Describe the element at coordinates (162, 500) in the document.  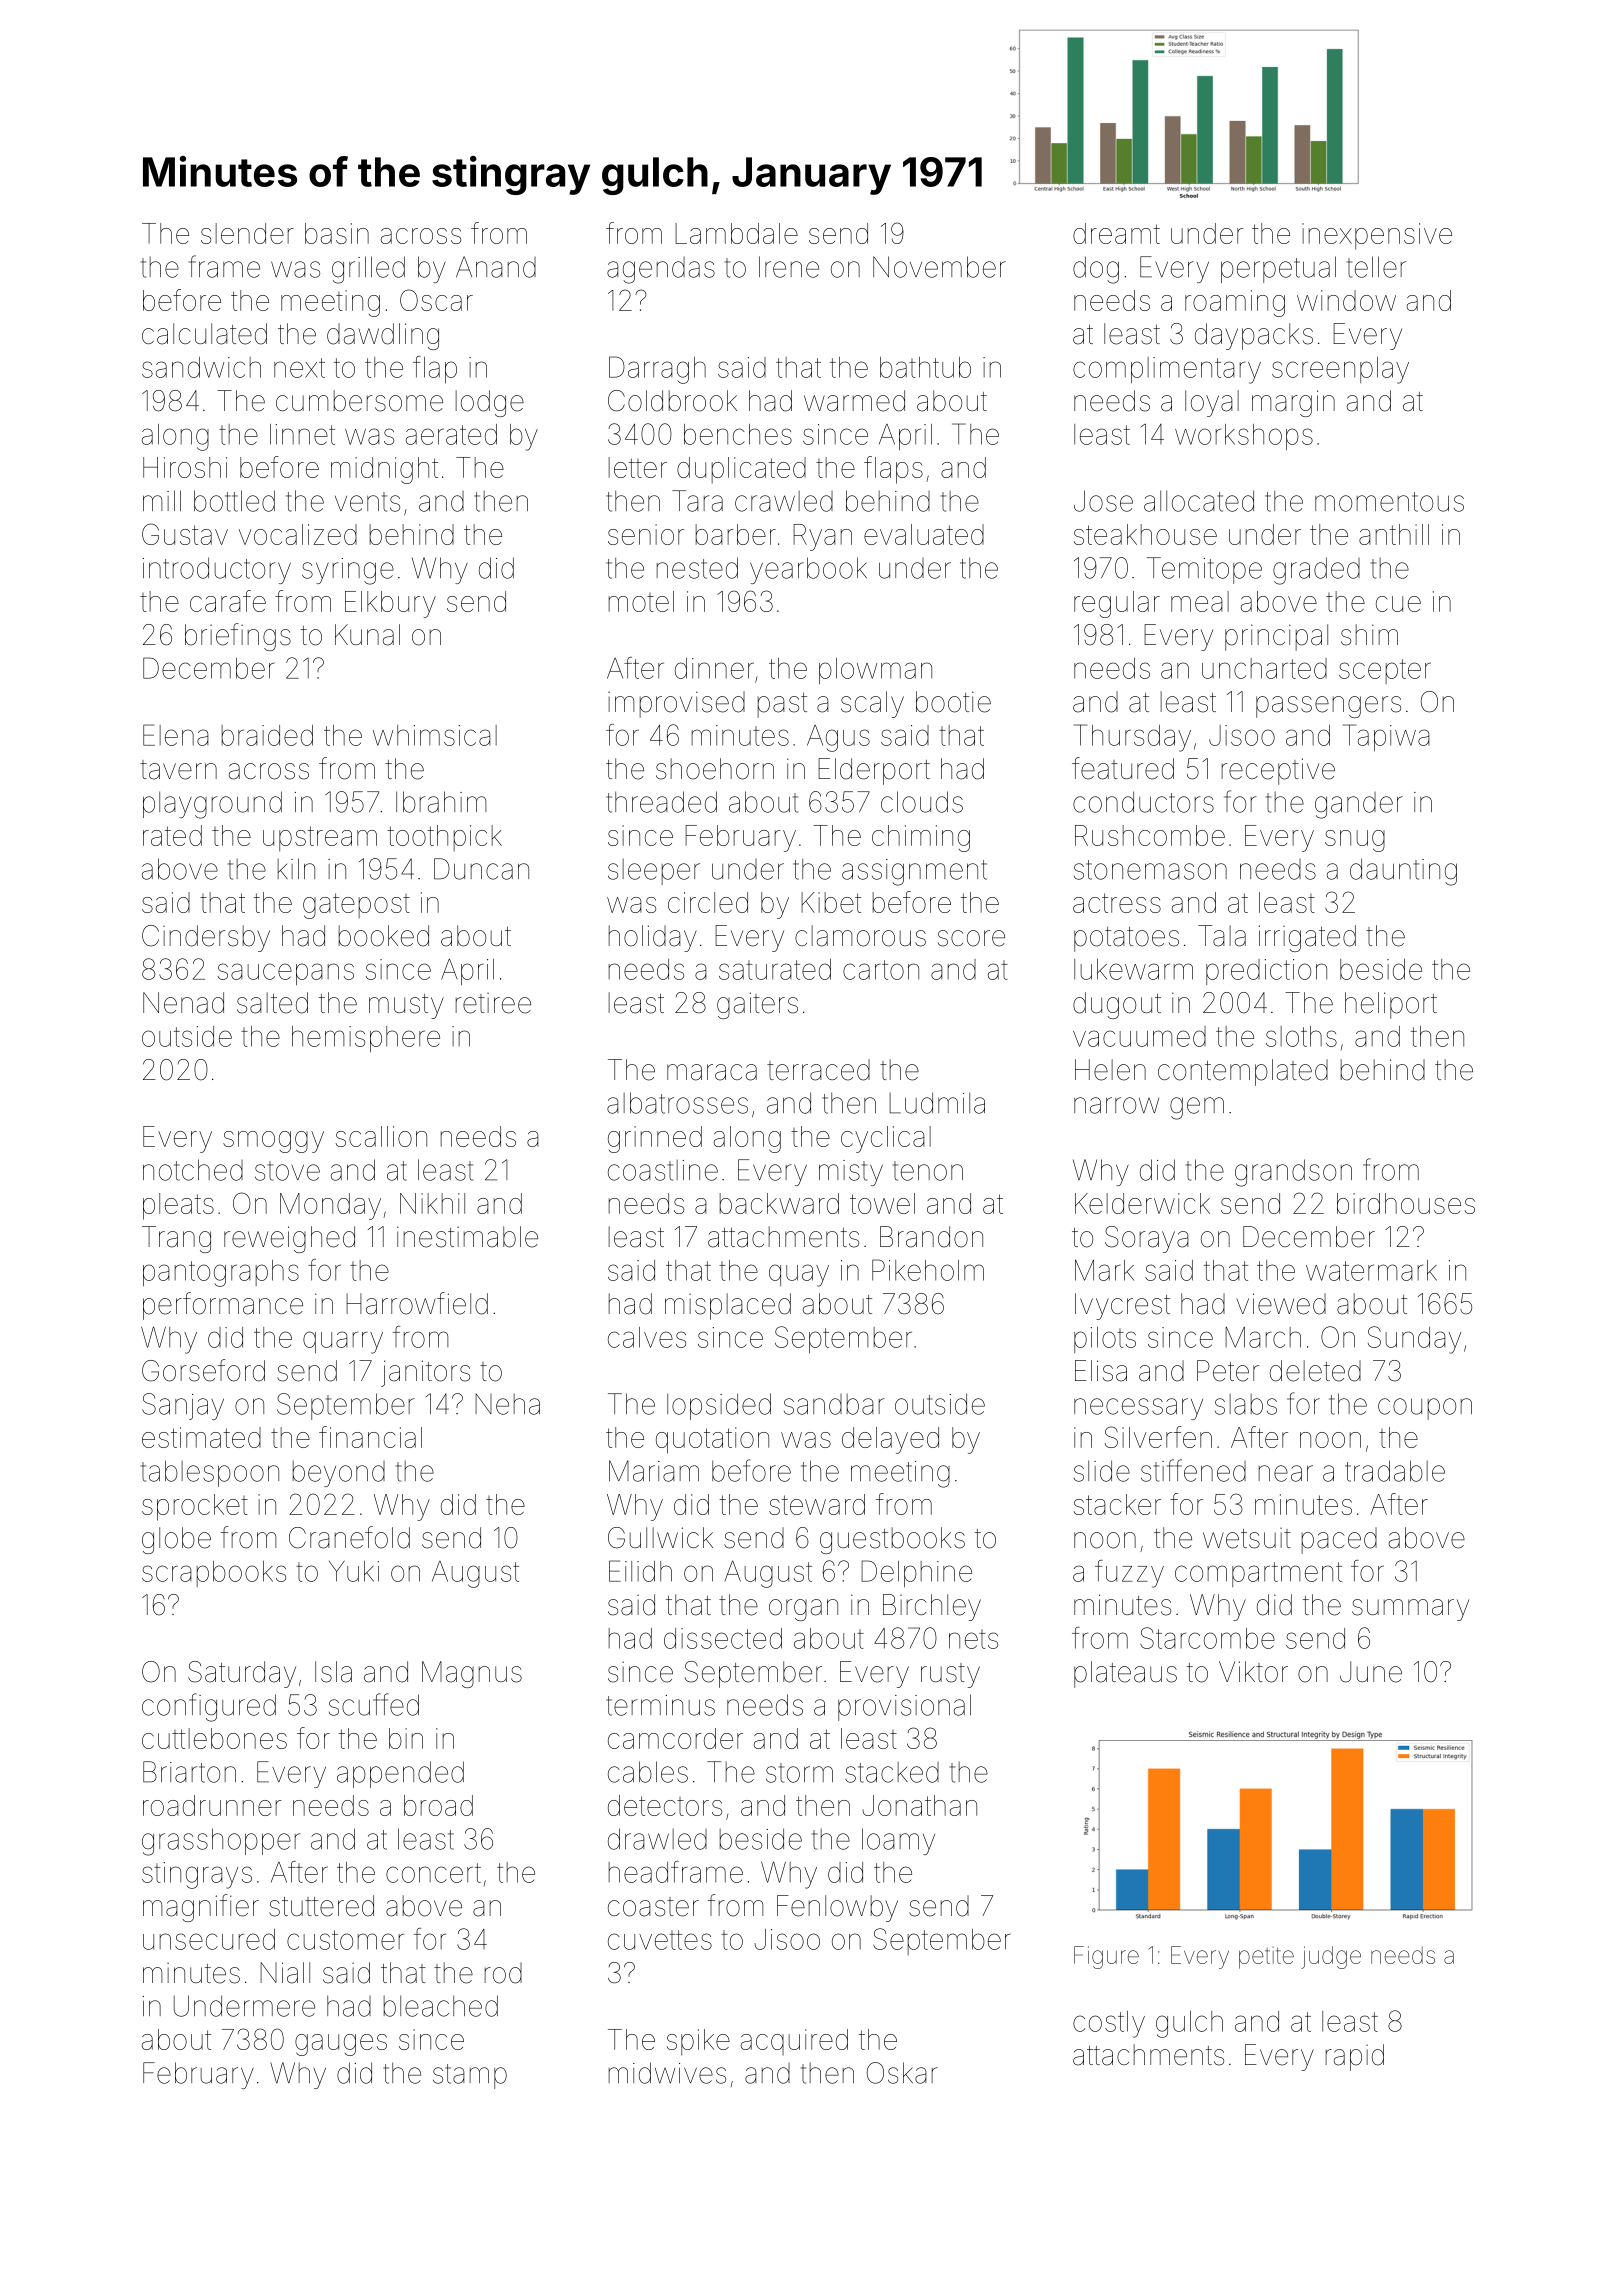
I see `mill` at that location.
